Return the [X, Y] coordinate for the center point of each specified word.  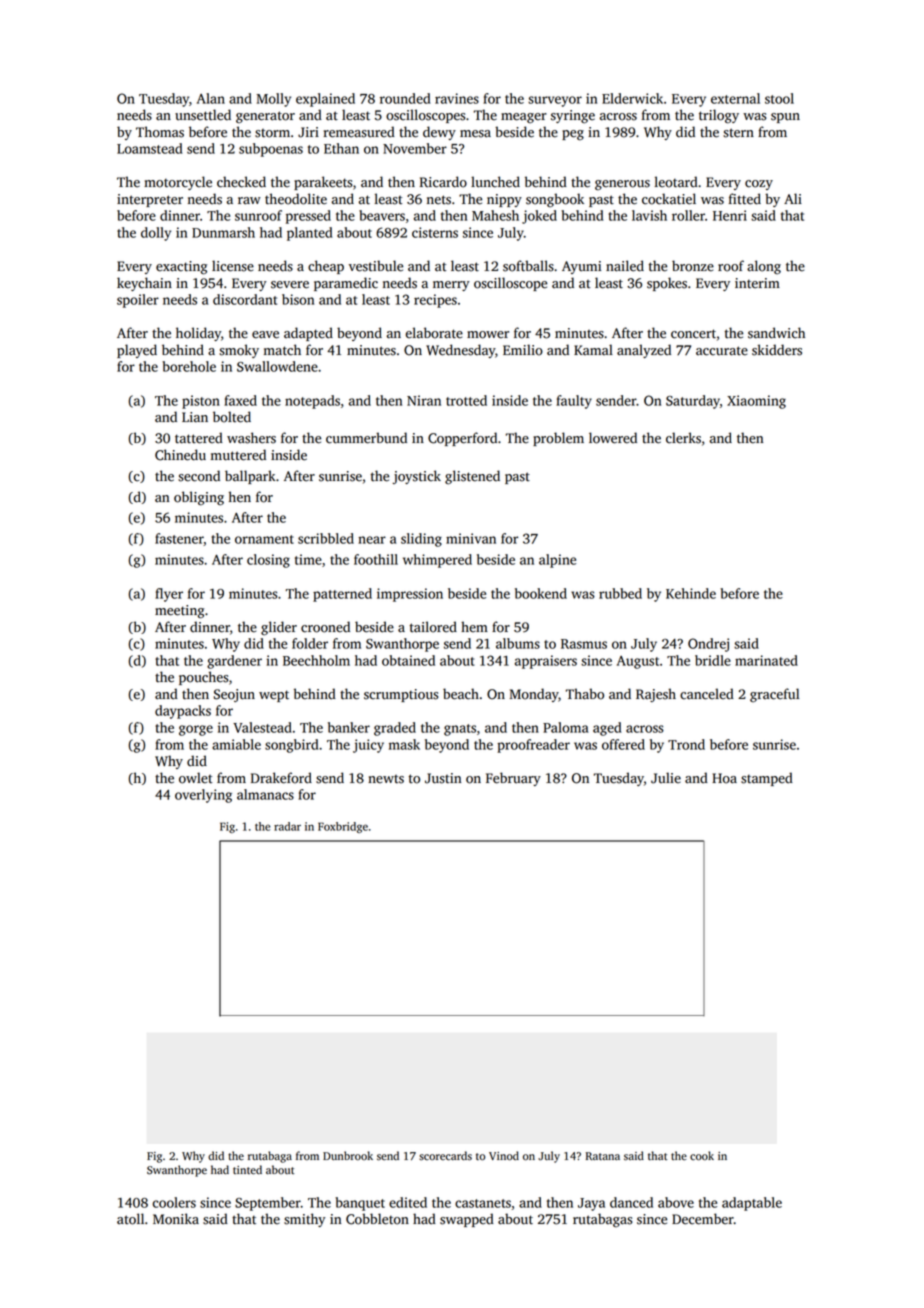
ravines [457, 98]
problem [558, 439]
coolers [174, 1202]
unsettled [203, 115]
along [764, 267]
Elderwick [632, 98]
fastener [179, 539]
